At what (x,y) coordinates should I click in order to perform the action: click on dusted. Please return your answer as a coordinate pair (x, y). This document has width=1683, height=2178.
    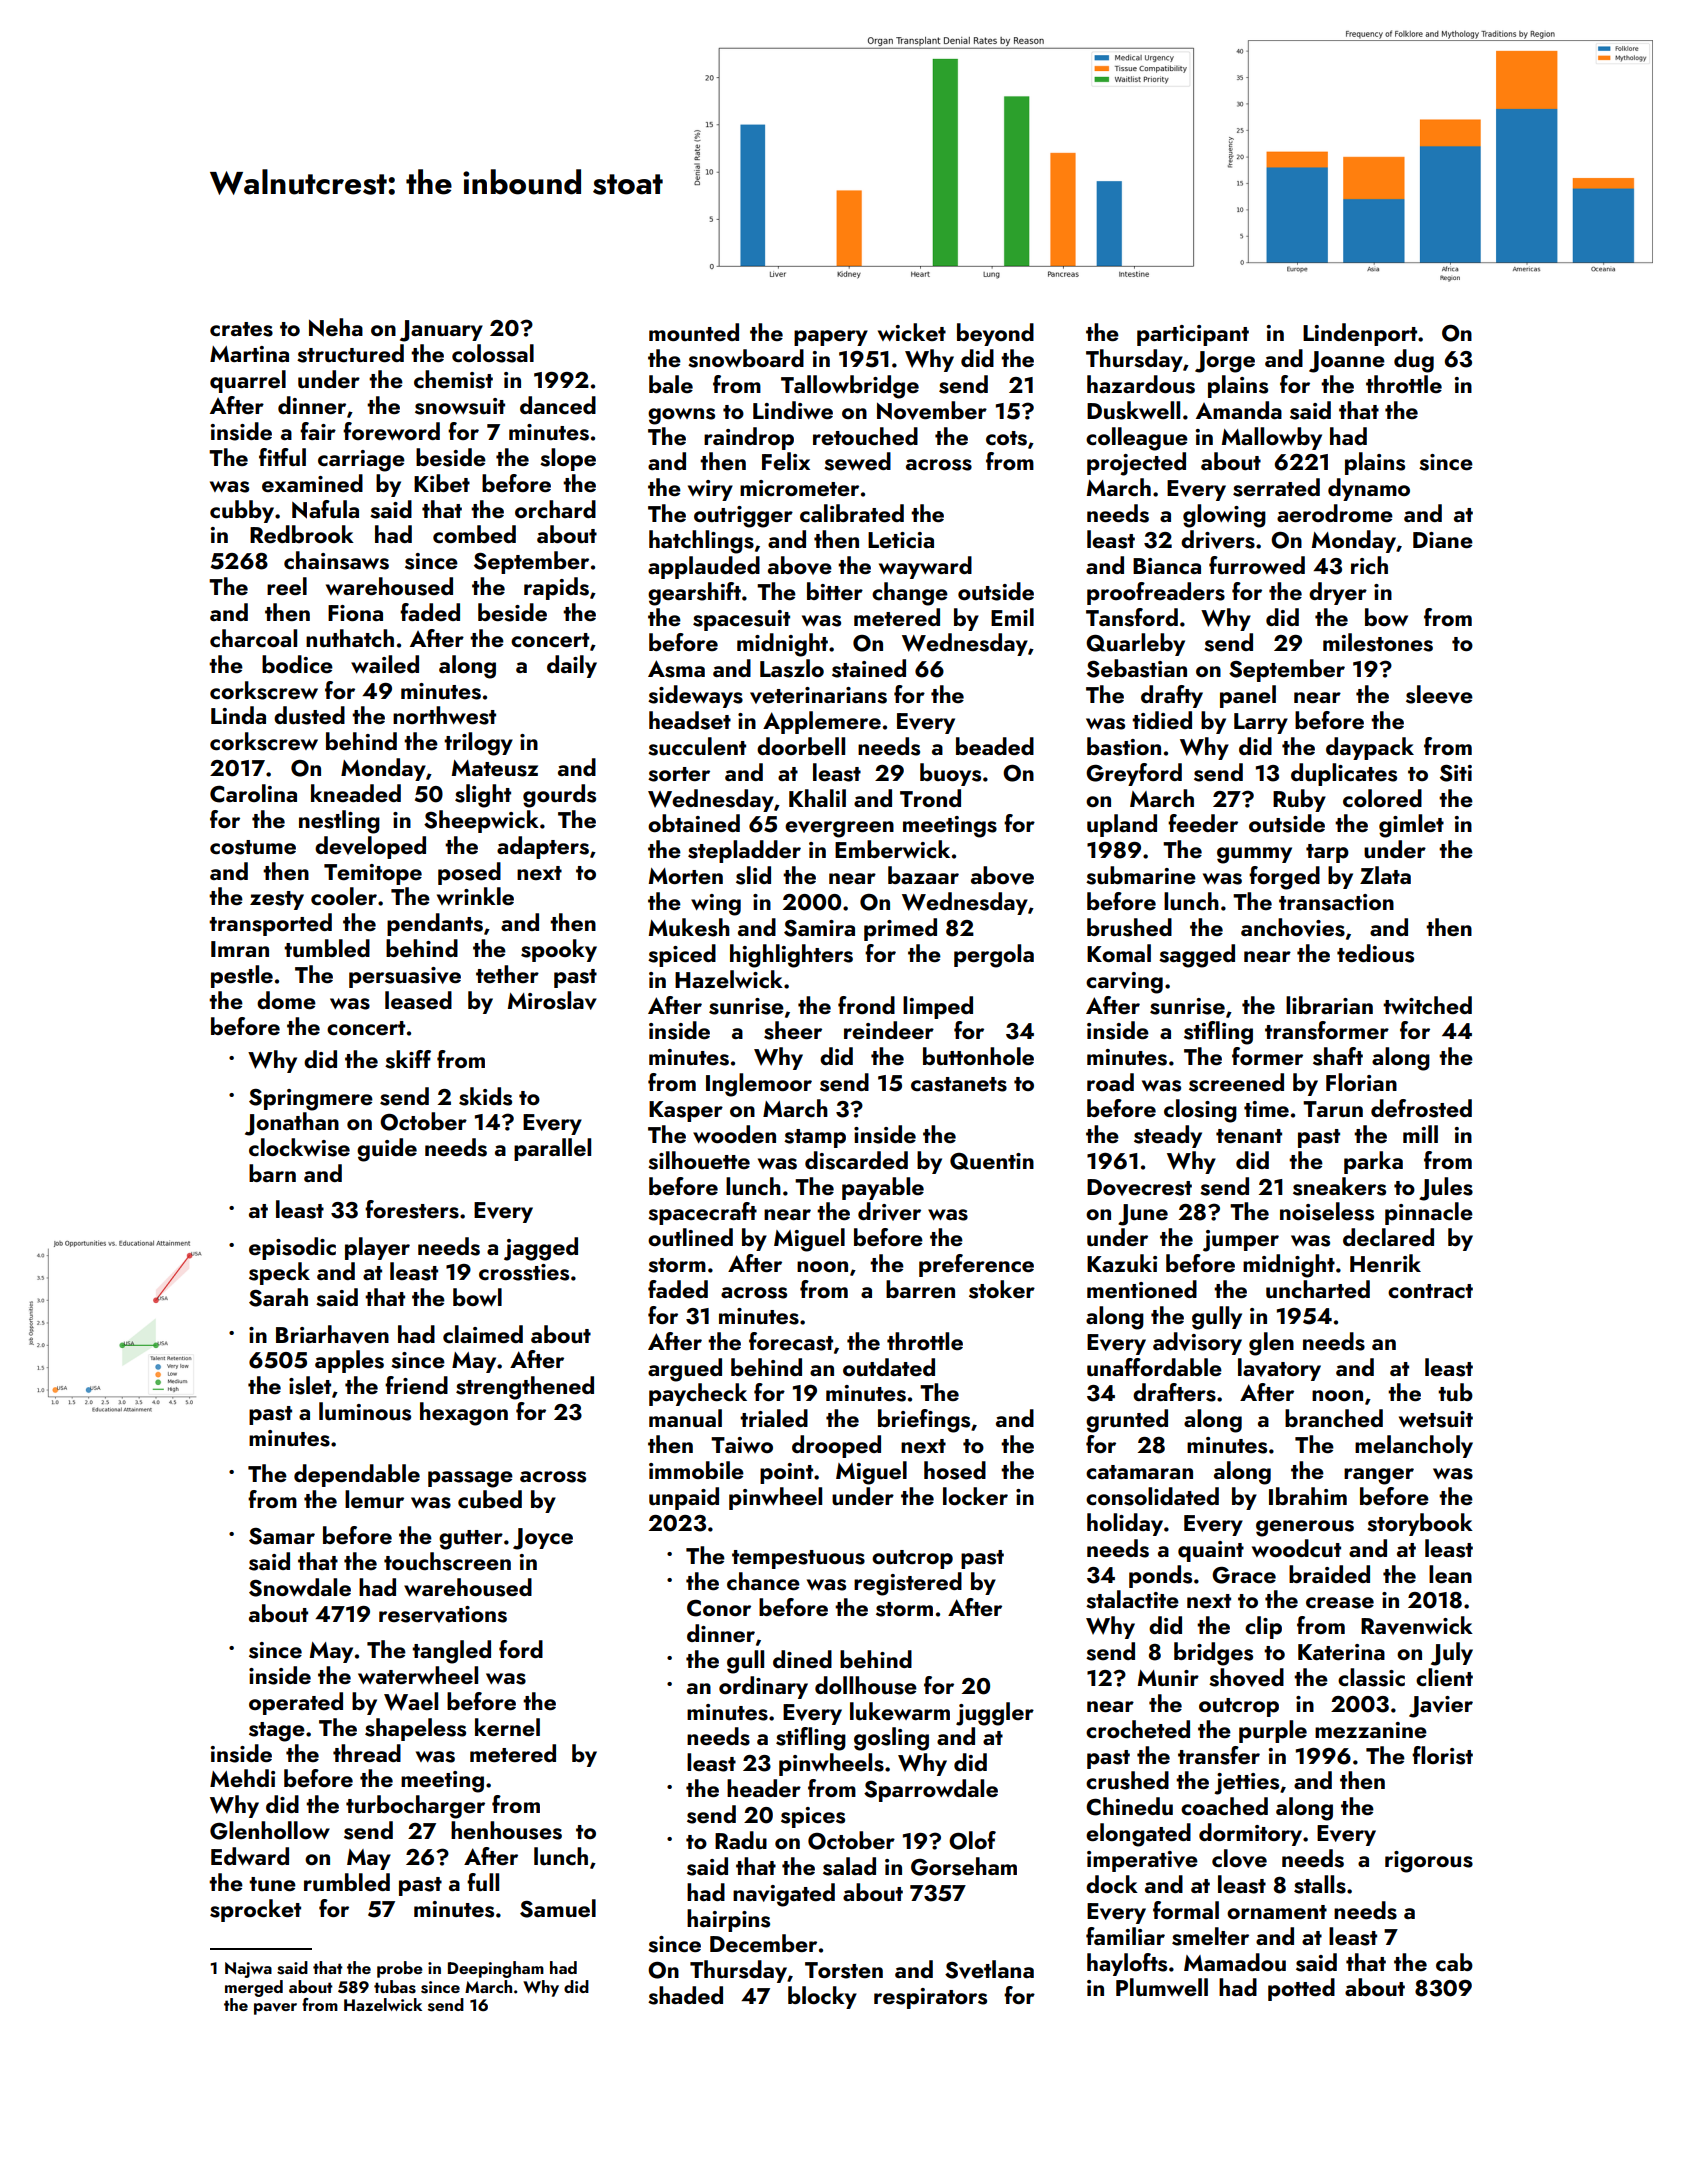
    Looking at the image, I should click on (309, 715).
